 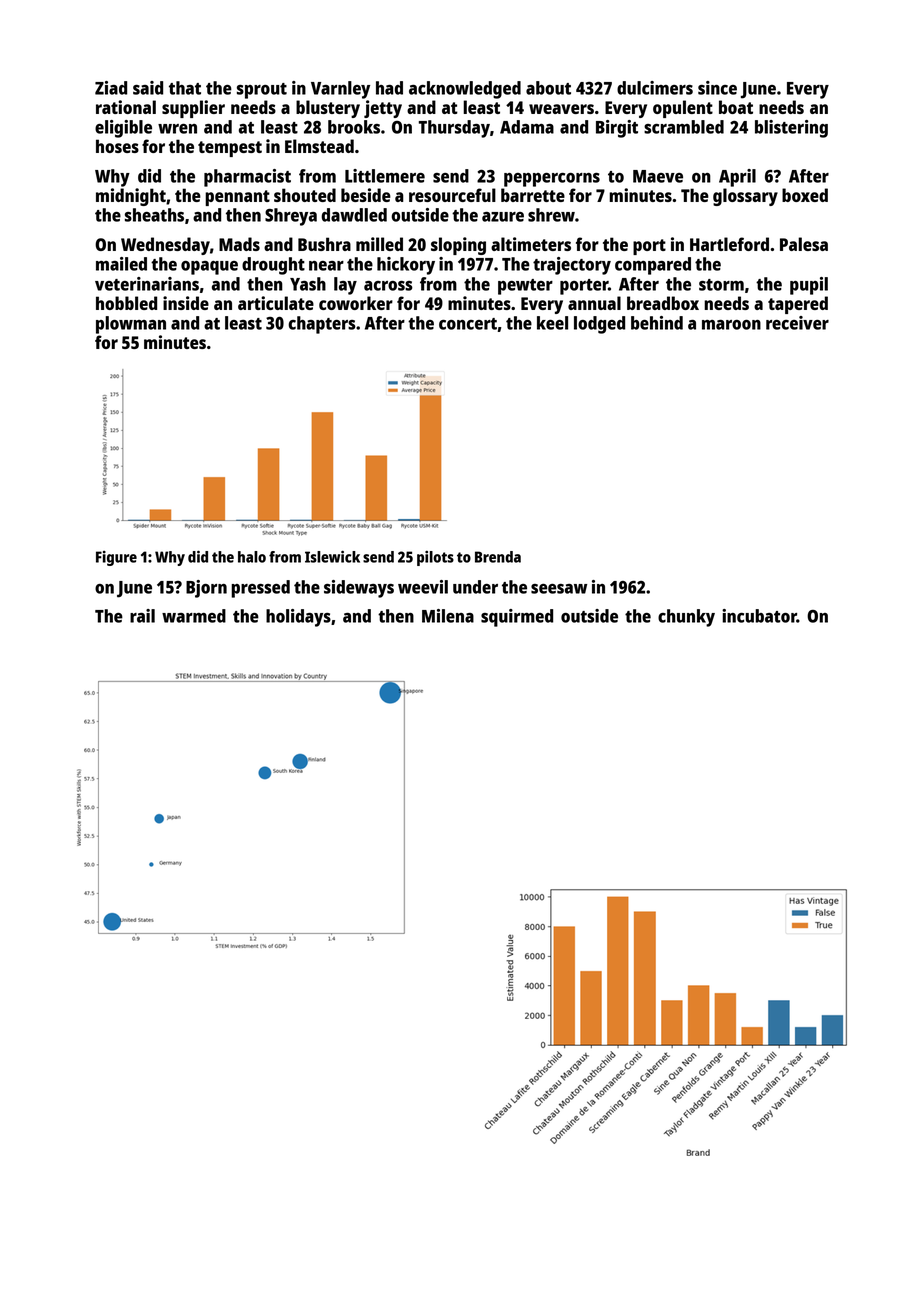 What do you see at coordinates (559, 589) in the screenshot?
I see `seesaw` at bounding box center [559, 589].
